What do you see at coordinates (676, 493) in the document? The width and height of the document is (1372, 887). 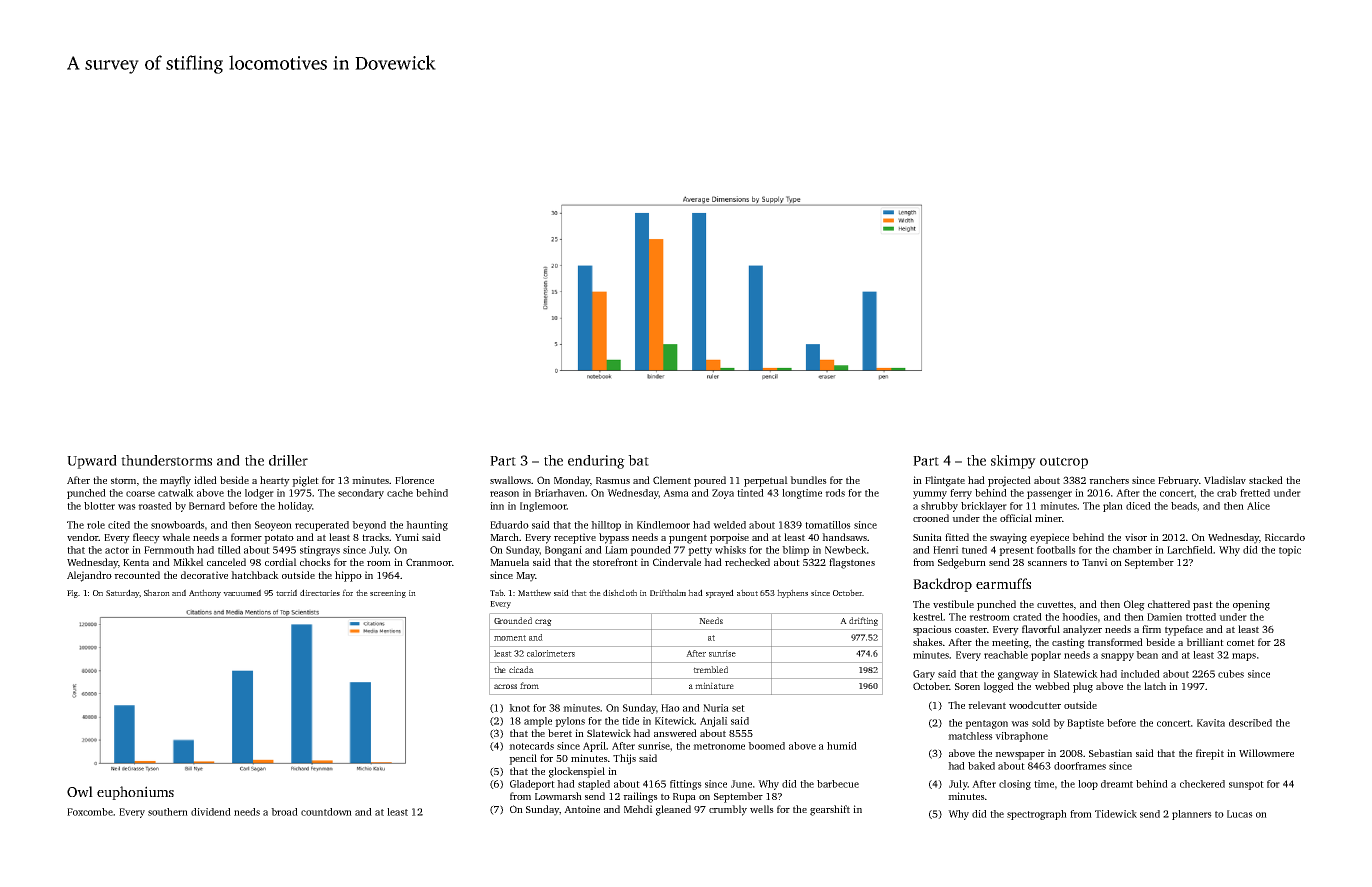 I see `Asma` at bounding box center [676, 493].
